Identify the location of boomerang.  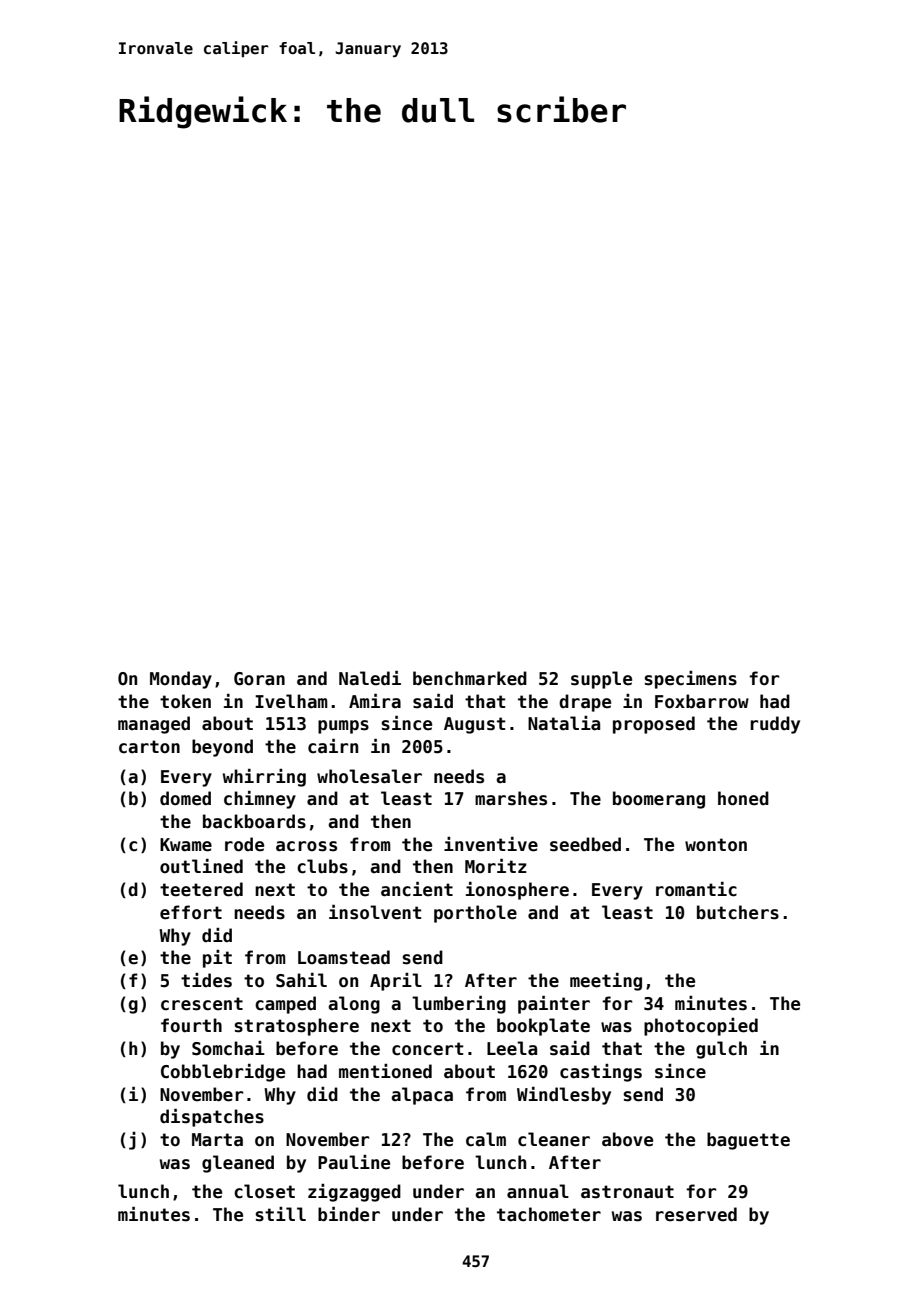
(659, 800).
